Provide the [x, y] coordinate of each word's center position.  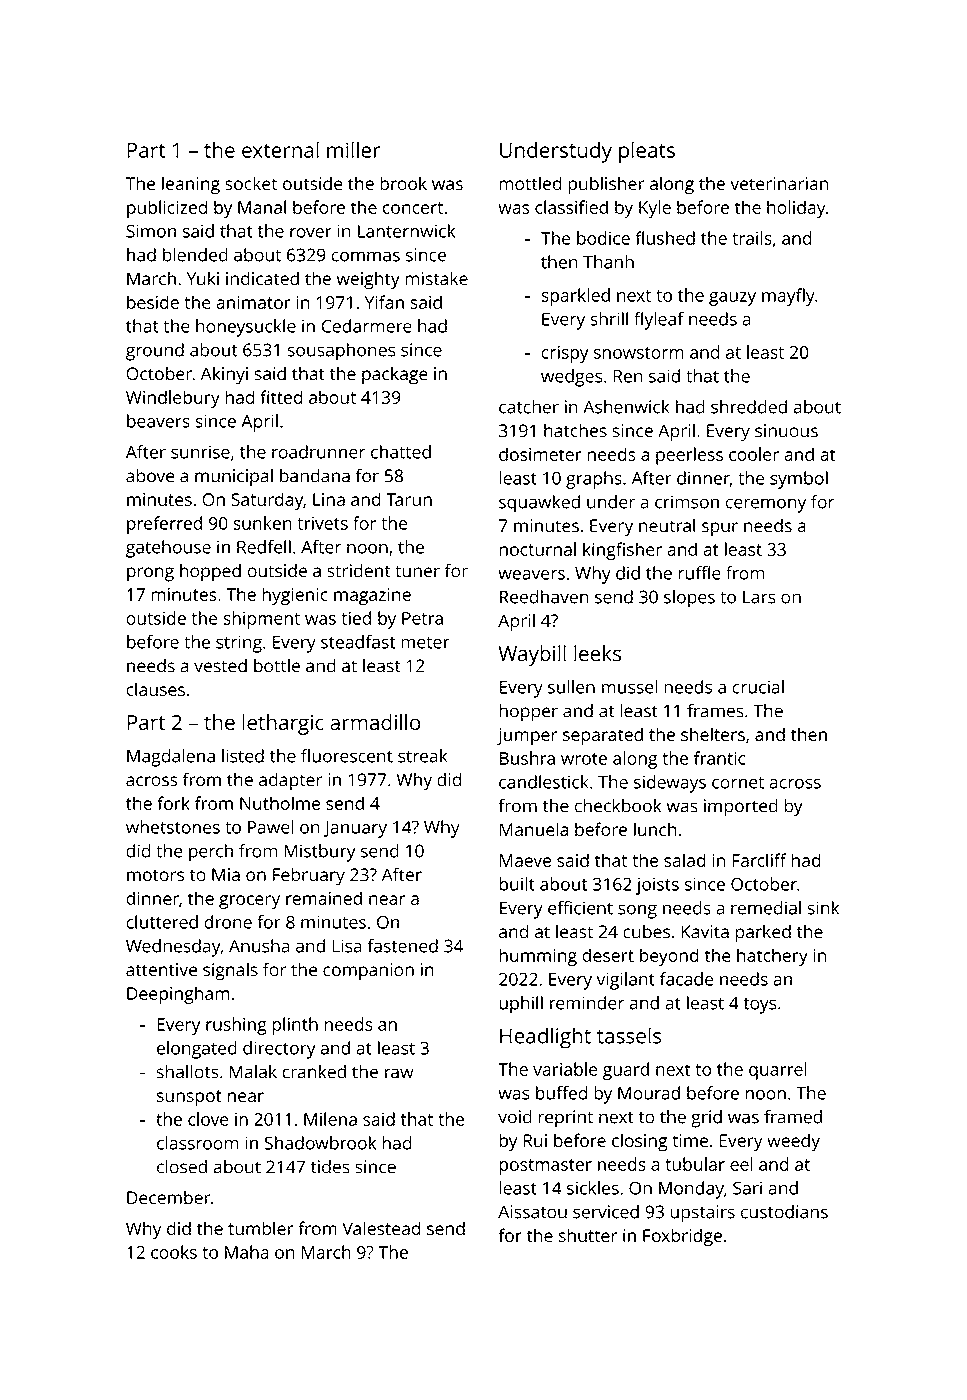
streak [423, 756]
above [150, 475]
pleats [647, 152]
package [395, 376]
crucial [758, 687]
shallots [187, 1071]
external [280, 149]
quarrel [778, 1071]
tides [330, 1166]
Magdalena [171, 758]
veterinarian [779, 184]
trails [752, 238]
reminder [587, 1003]
